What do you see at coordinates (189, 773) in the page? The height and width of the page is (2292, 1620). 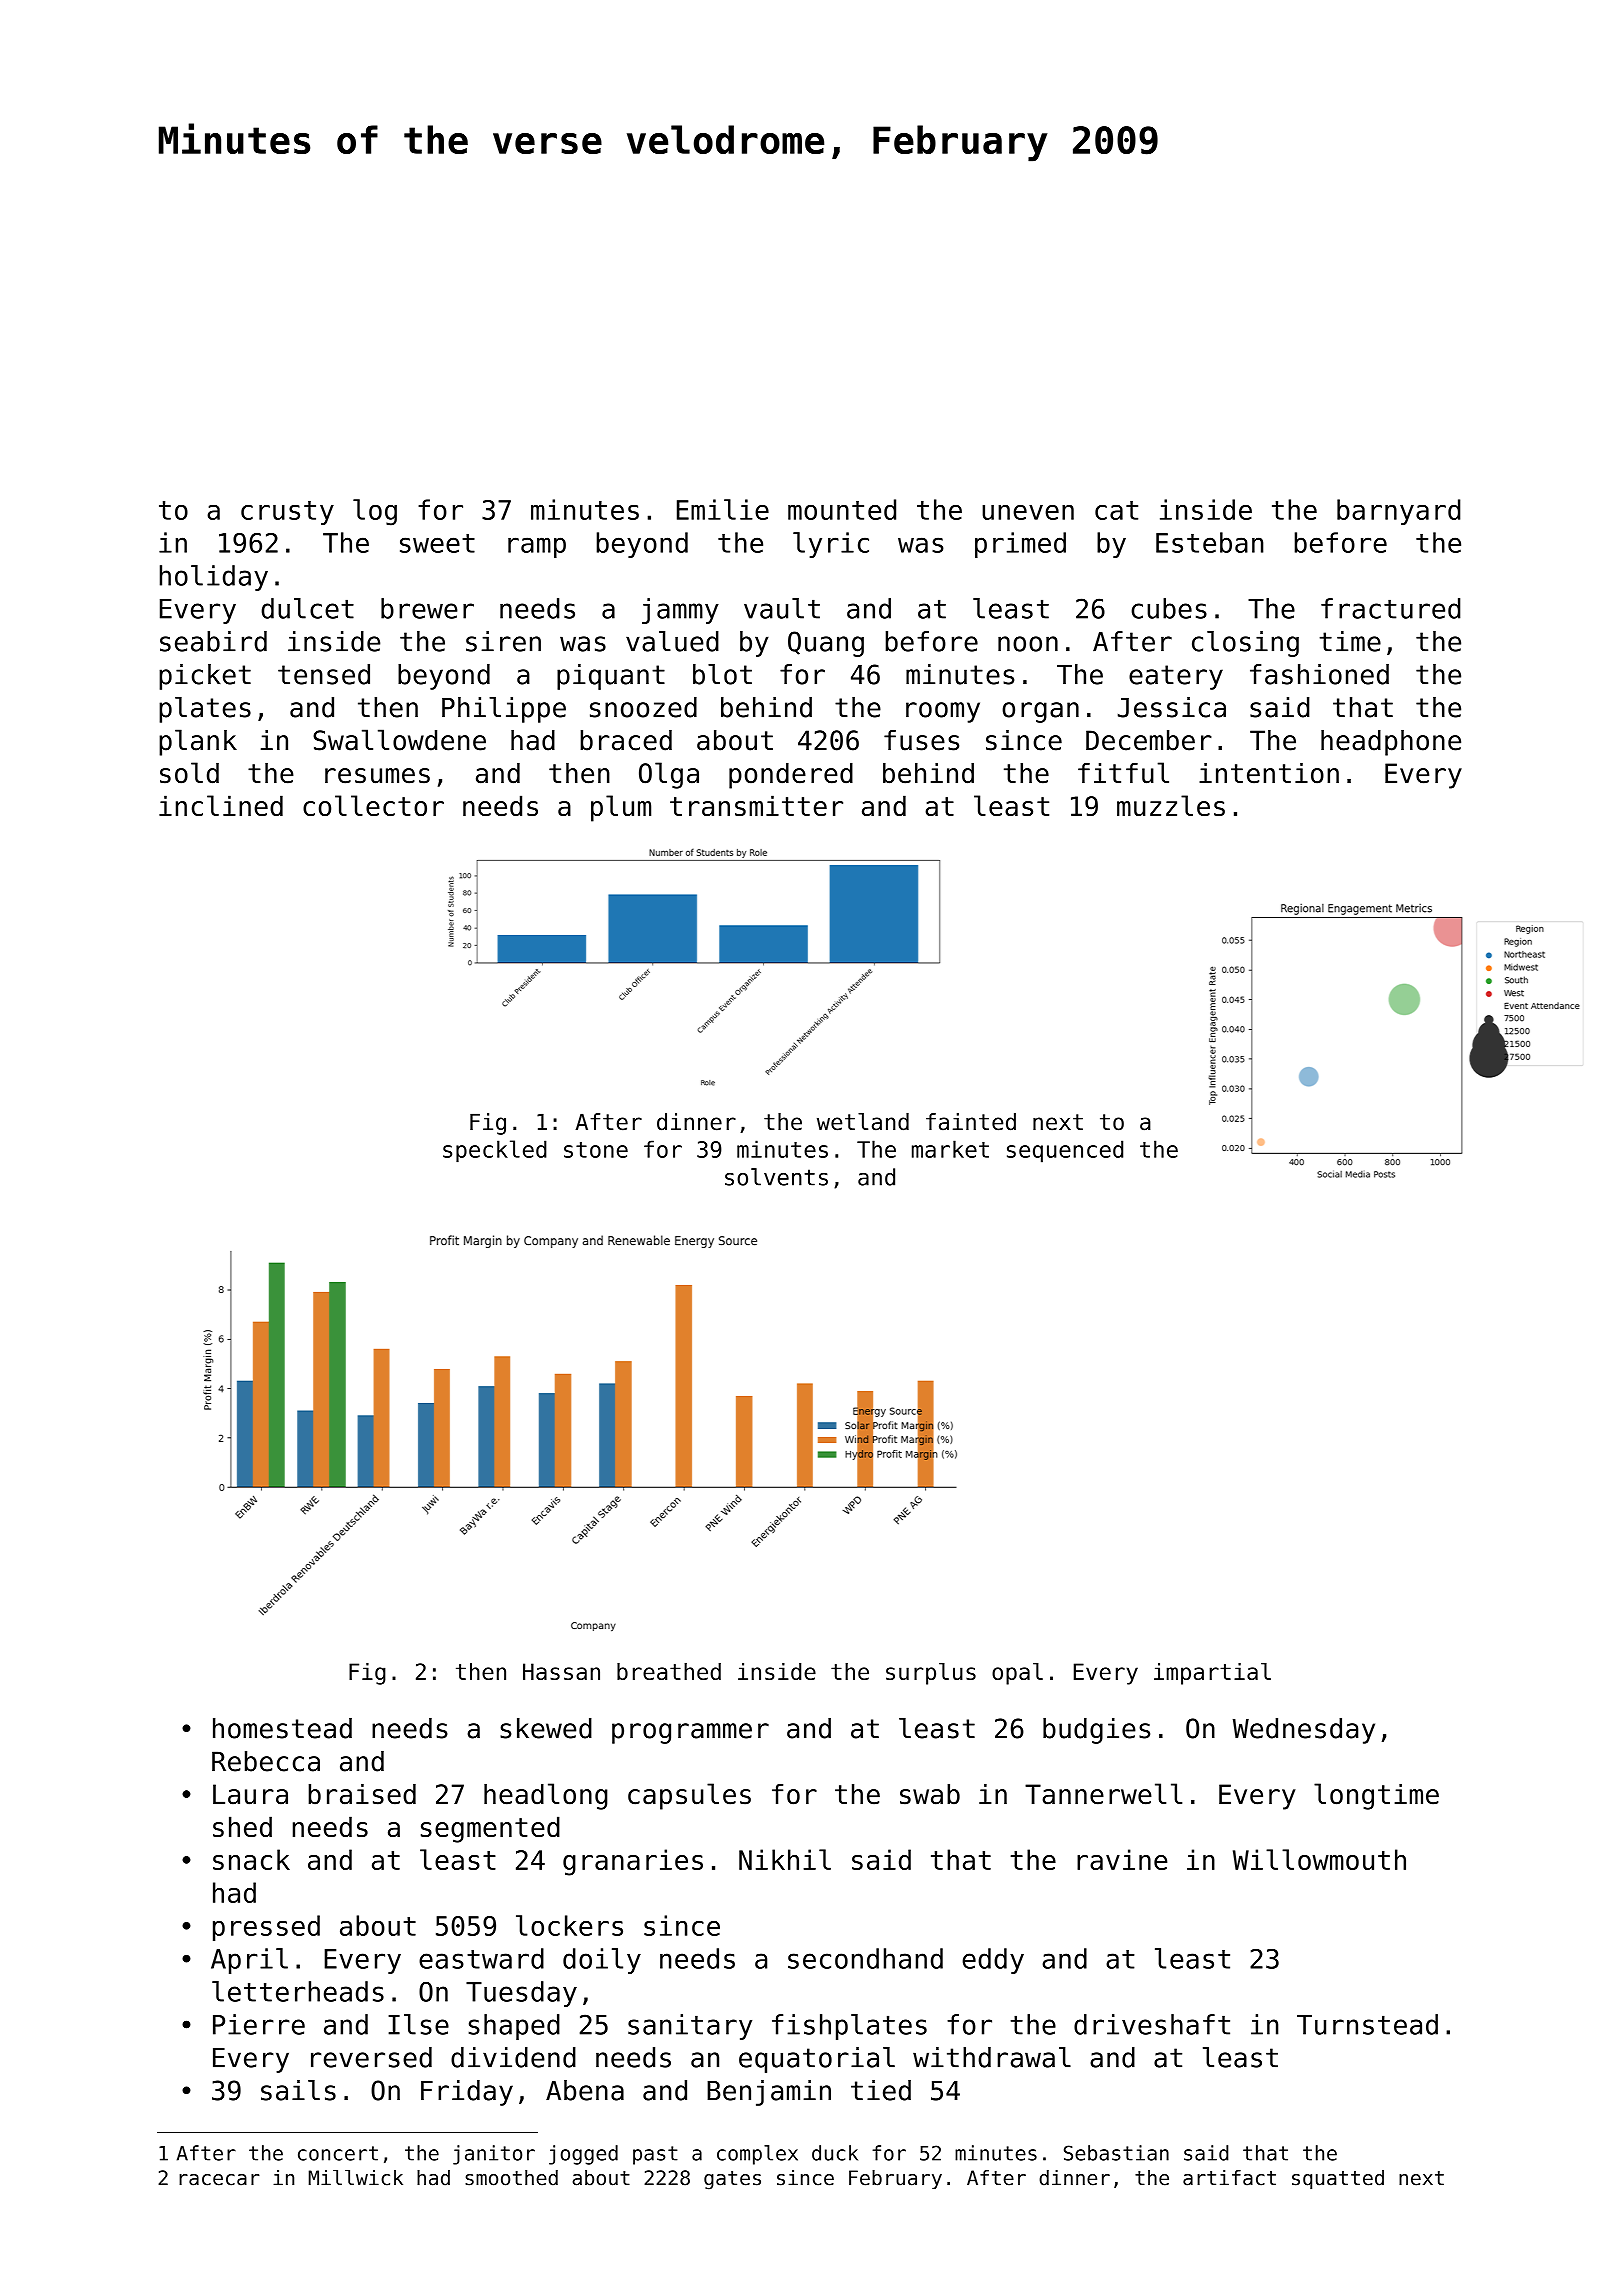 I see `sold` at bounding box center [189, 773].
